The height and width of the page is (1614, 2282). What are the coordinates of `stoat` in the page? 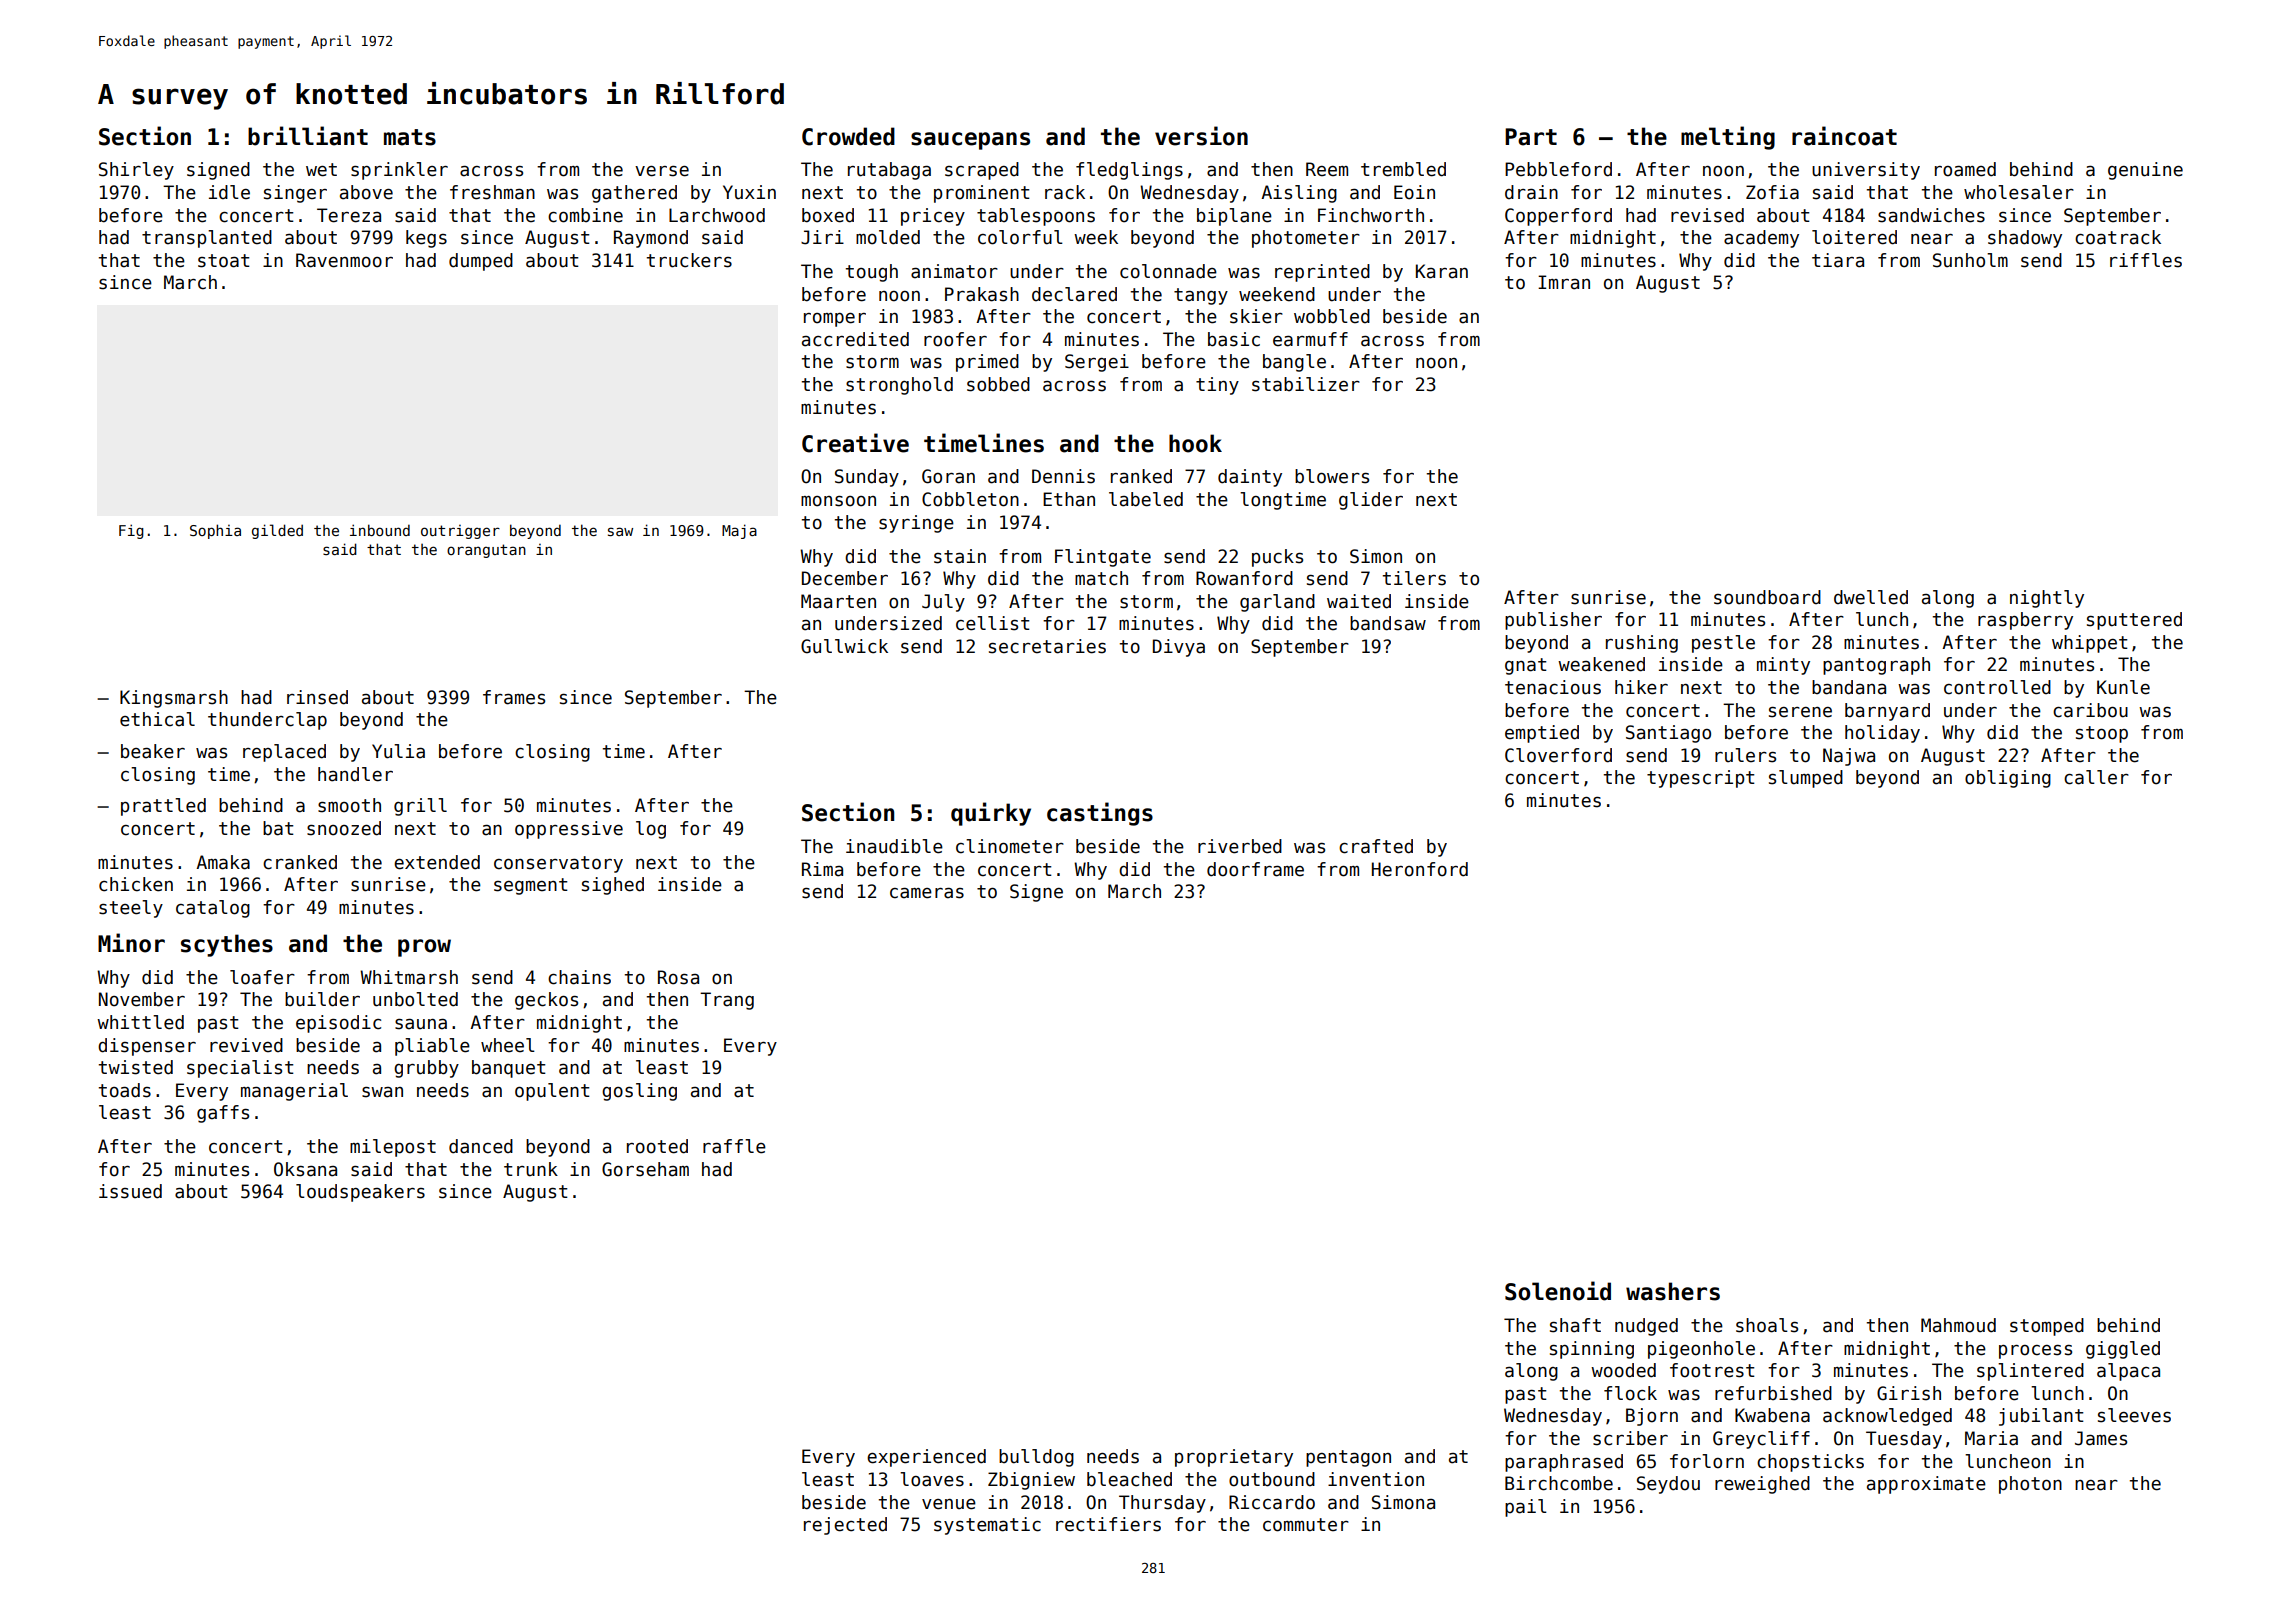 It's located at (224, 261).
